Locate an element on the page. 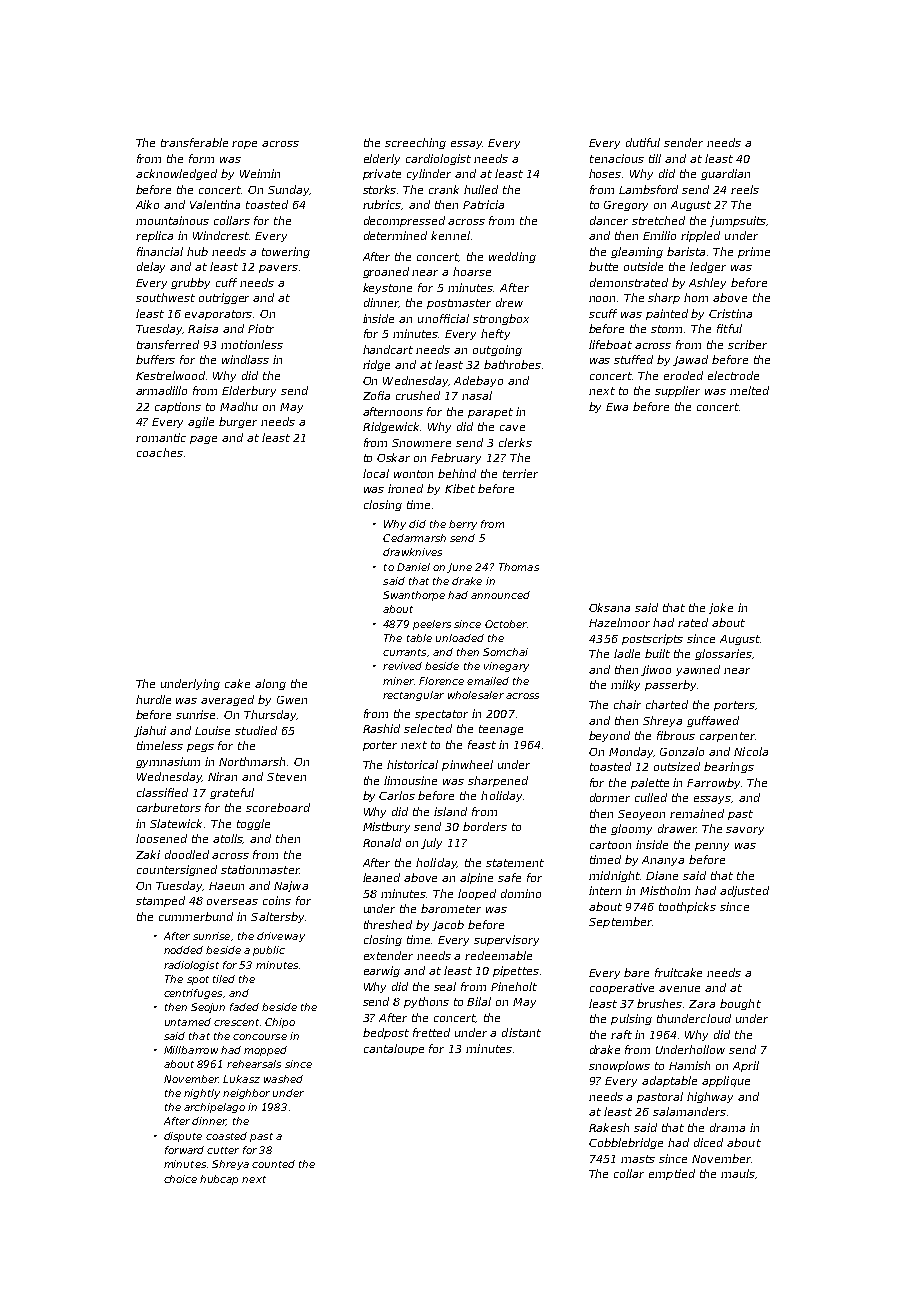 Image resolution: width=908 pixels, height=1316 pixels. snowplows is located at coordinates (619, 1066).
